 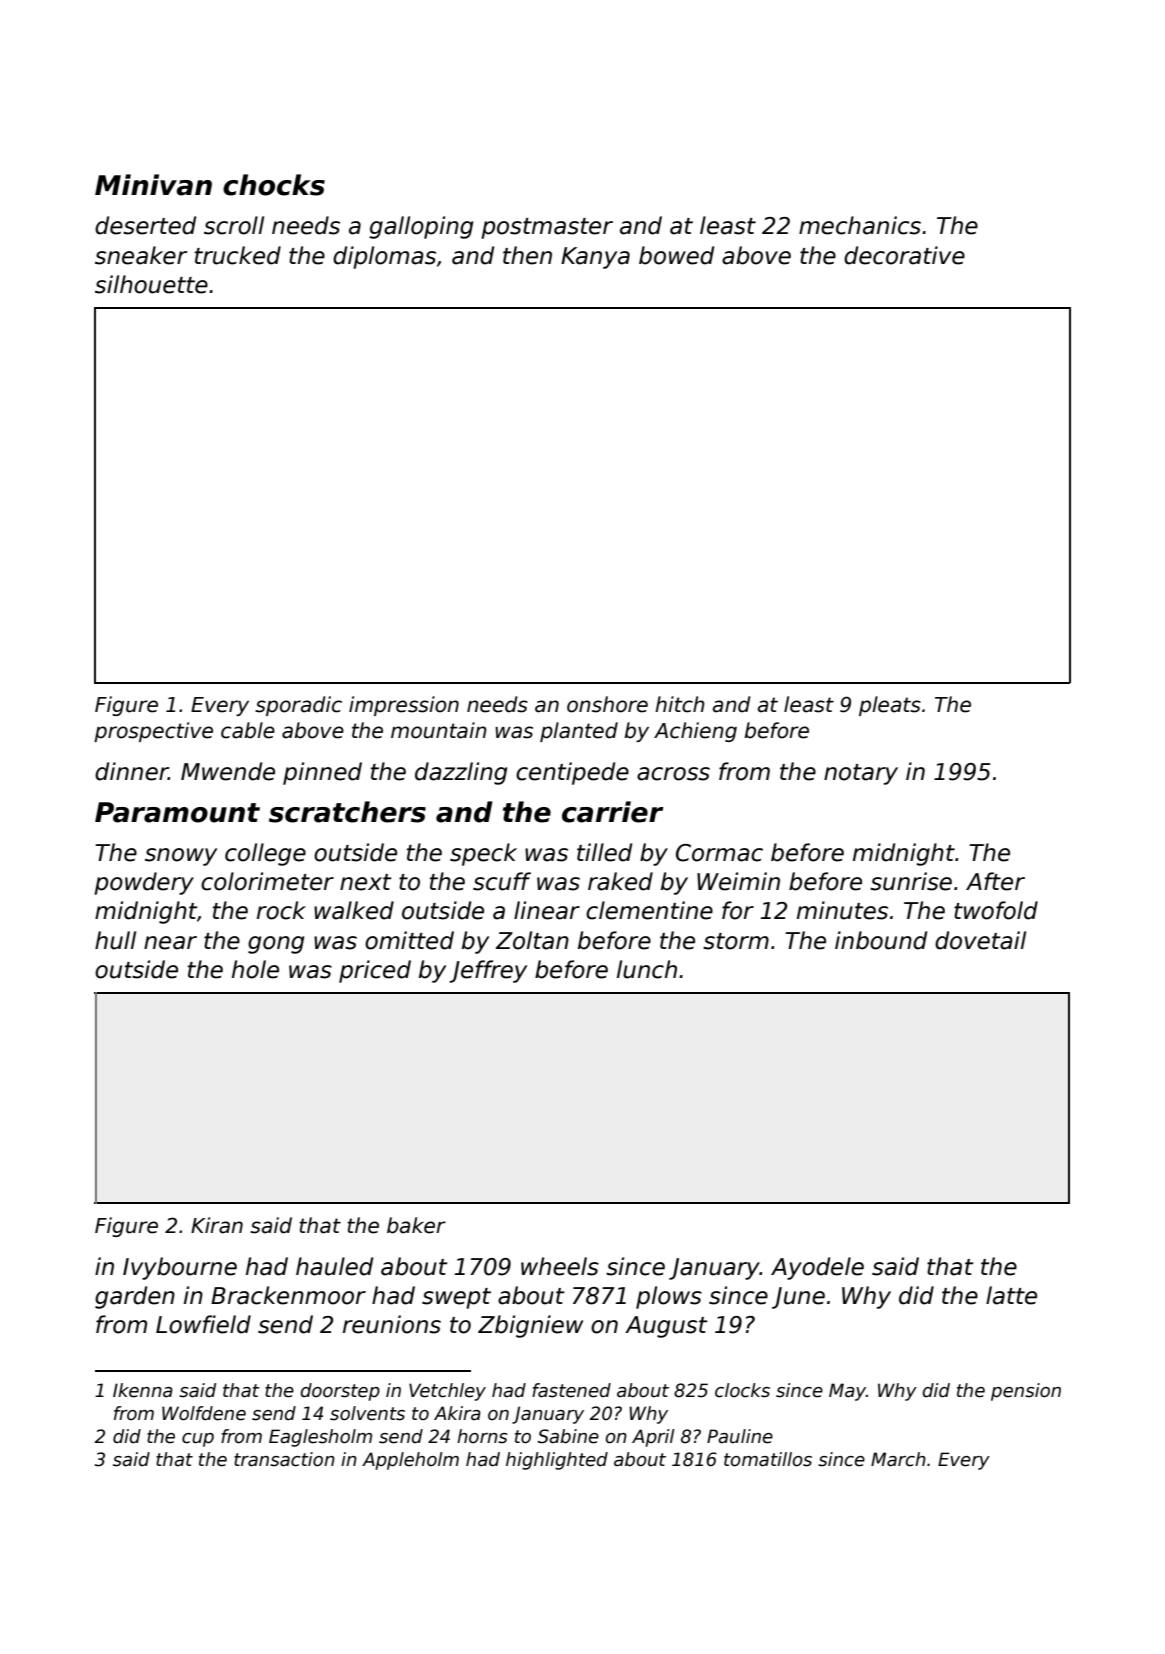 What do you see at coordinates (151, 284) in the screenshot?
I see `silhouette` at bounding box center [151, 284].
